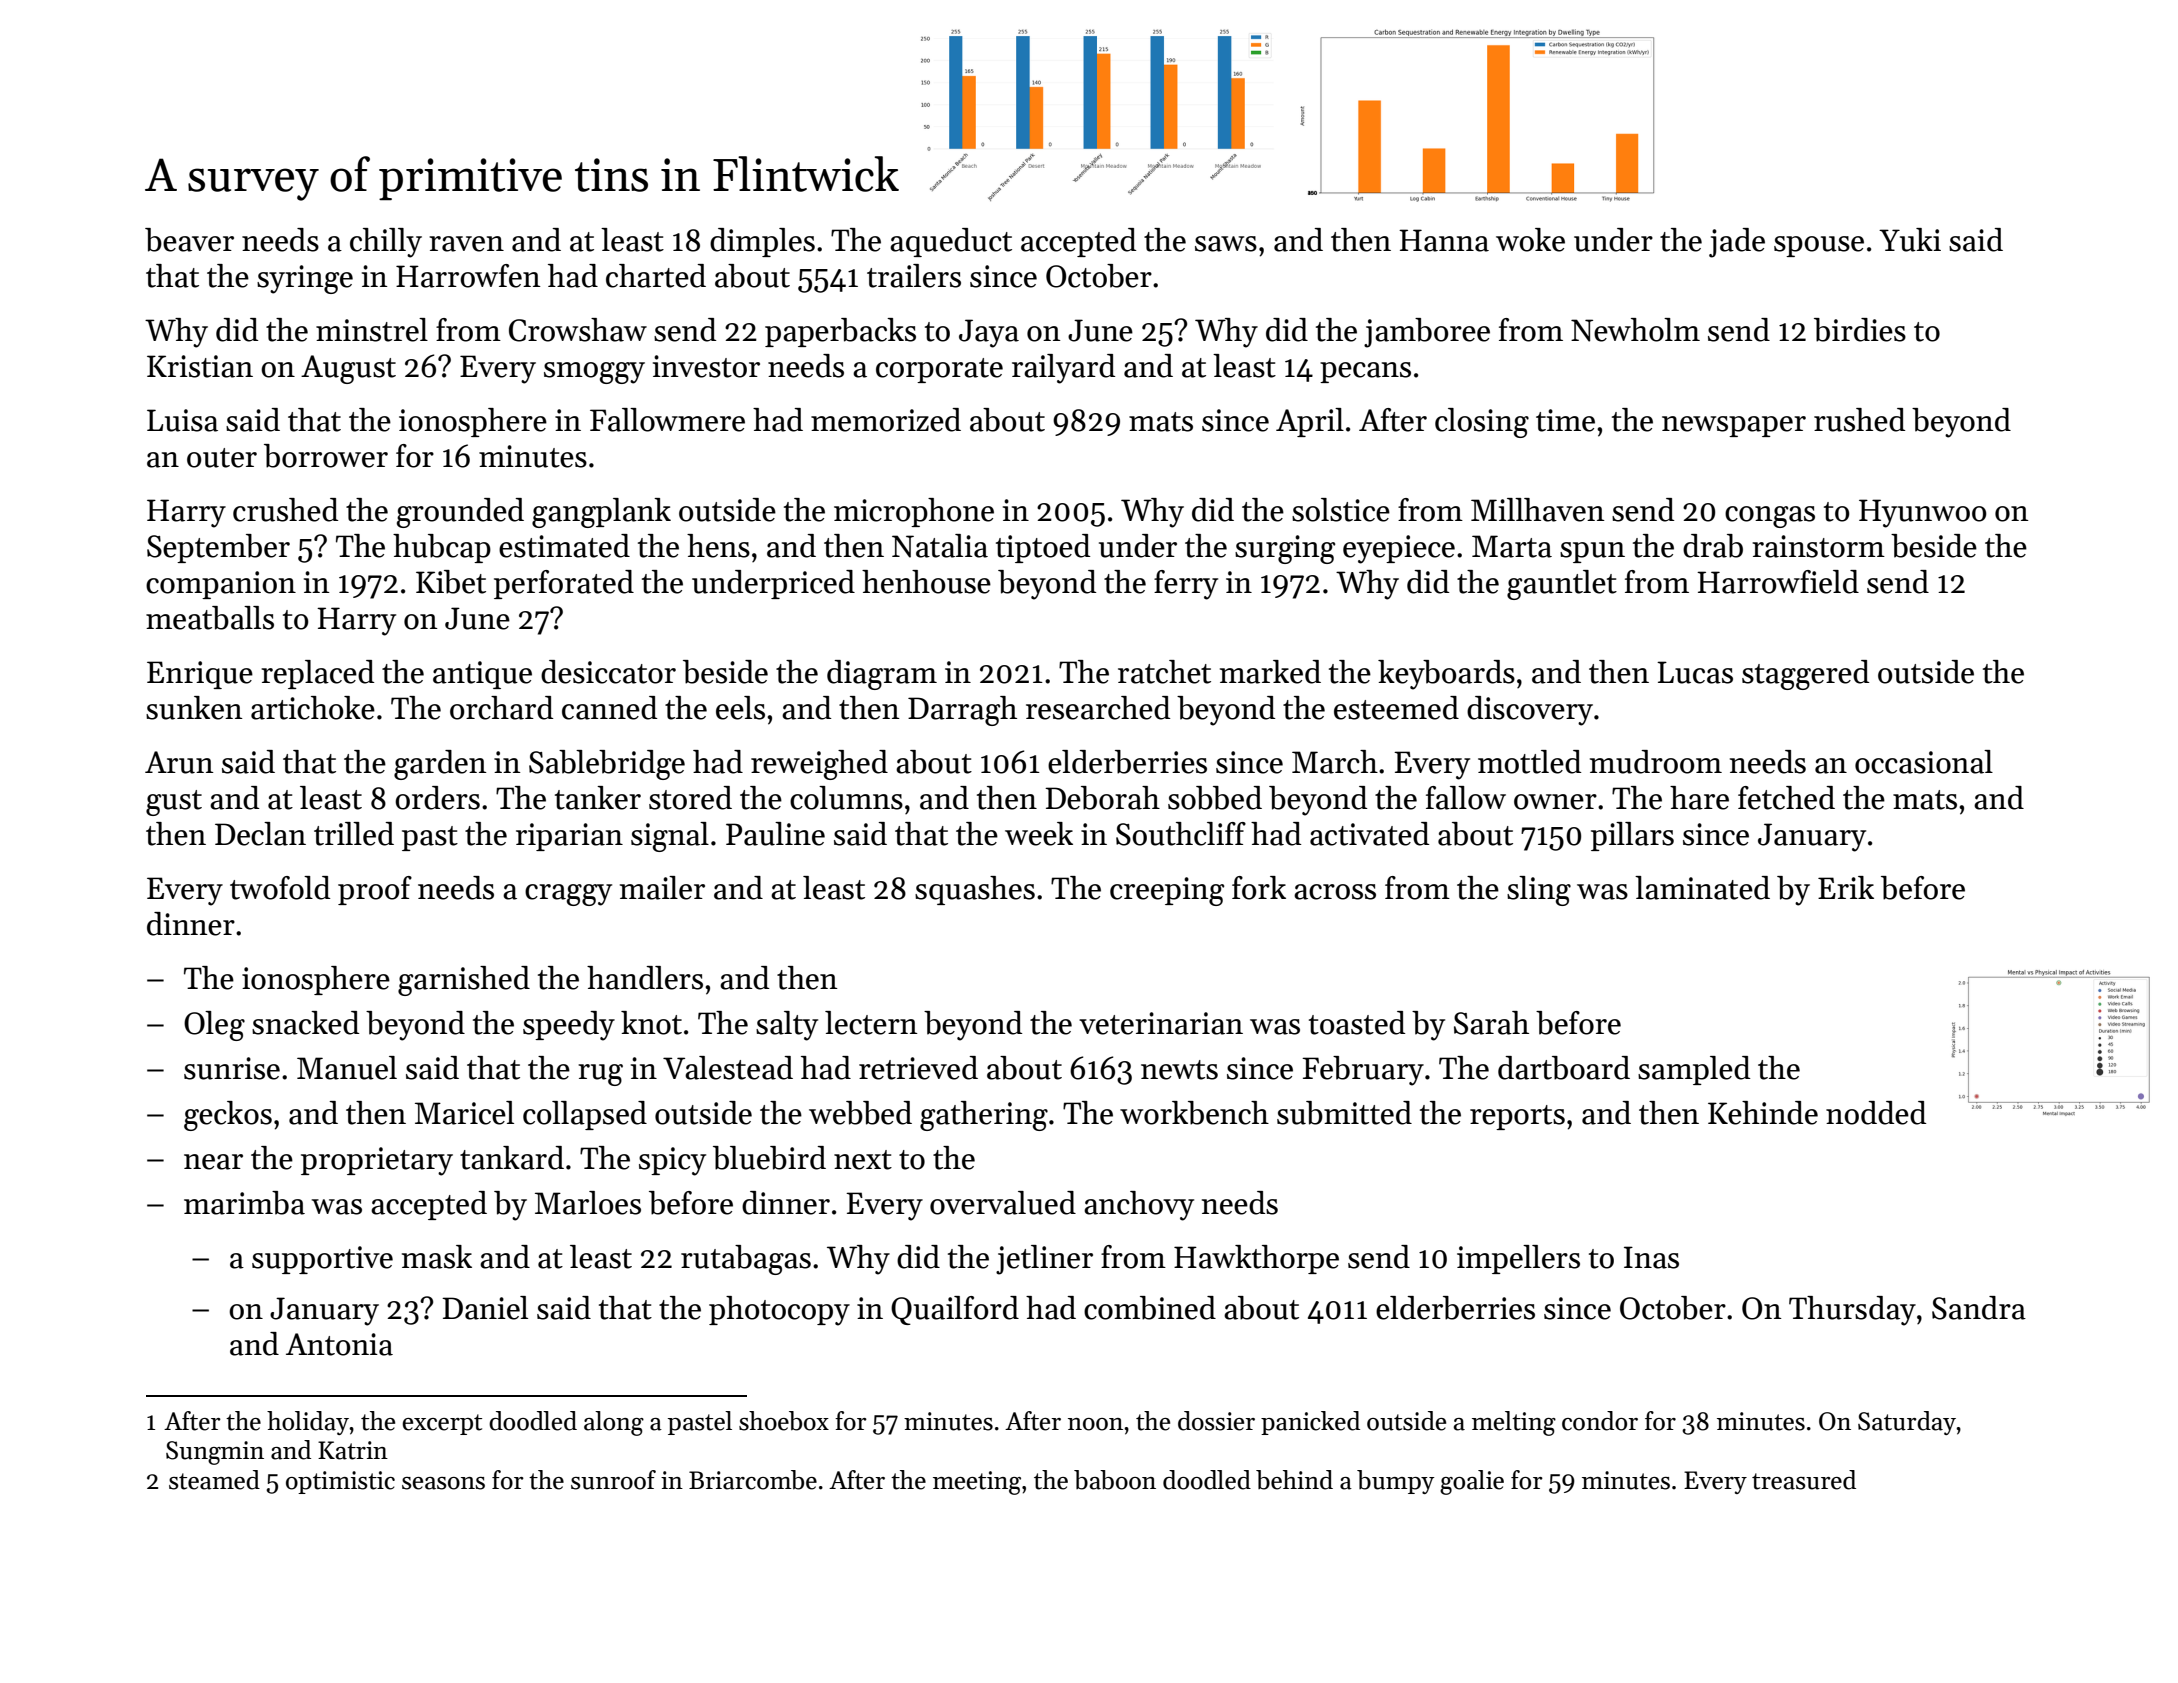 The height and width of the page is (1683, 2178). What do you see at coordinates (984, 1116) in the page?
I see `gathering` at bounding box center [984, 1116].
